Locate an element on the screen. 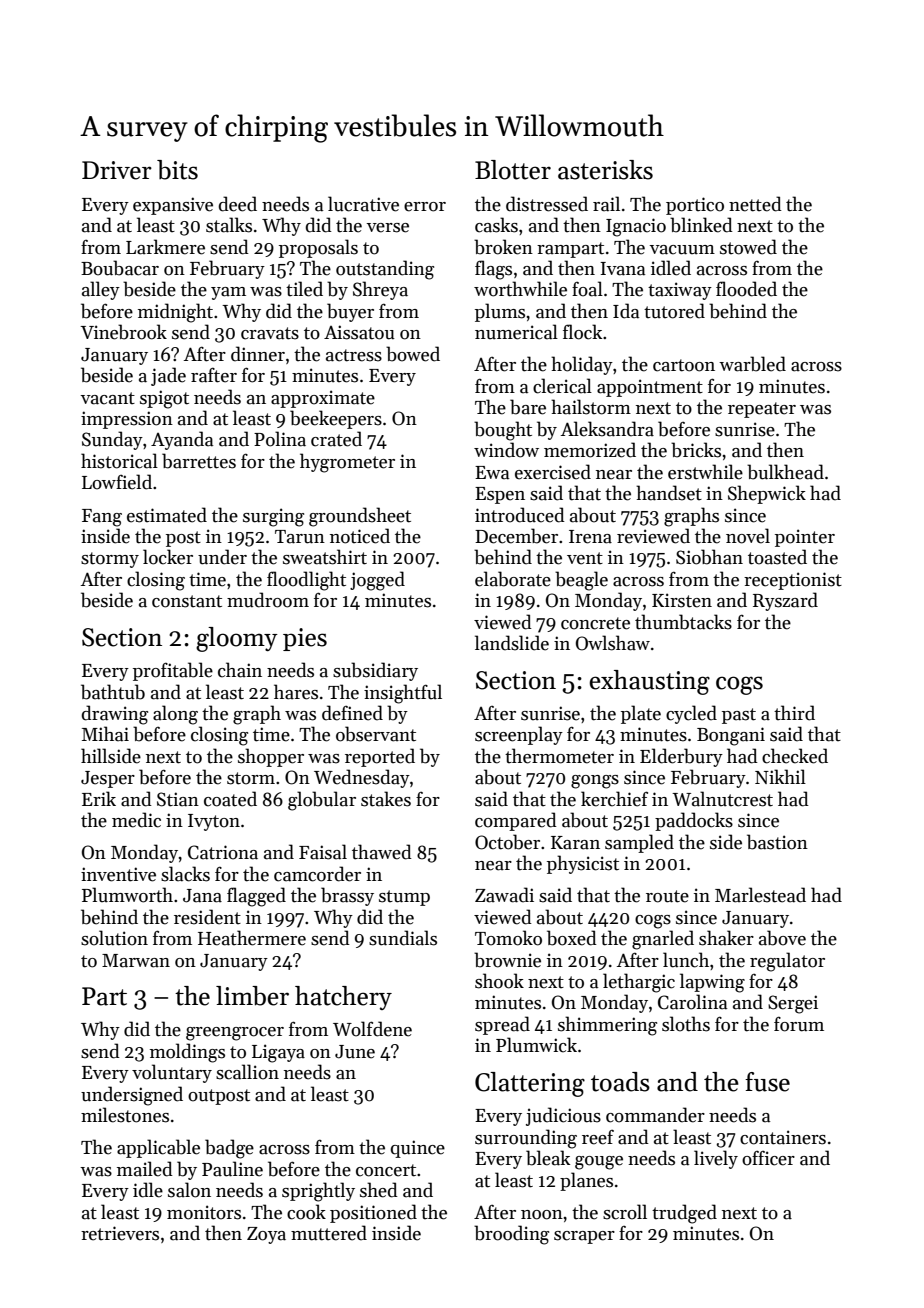  plums is located at coordinates (500, 312).
